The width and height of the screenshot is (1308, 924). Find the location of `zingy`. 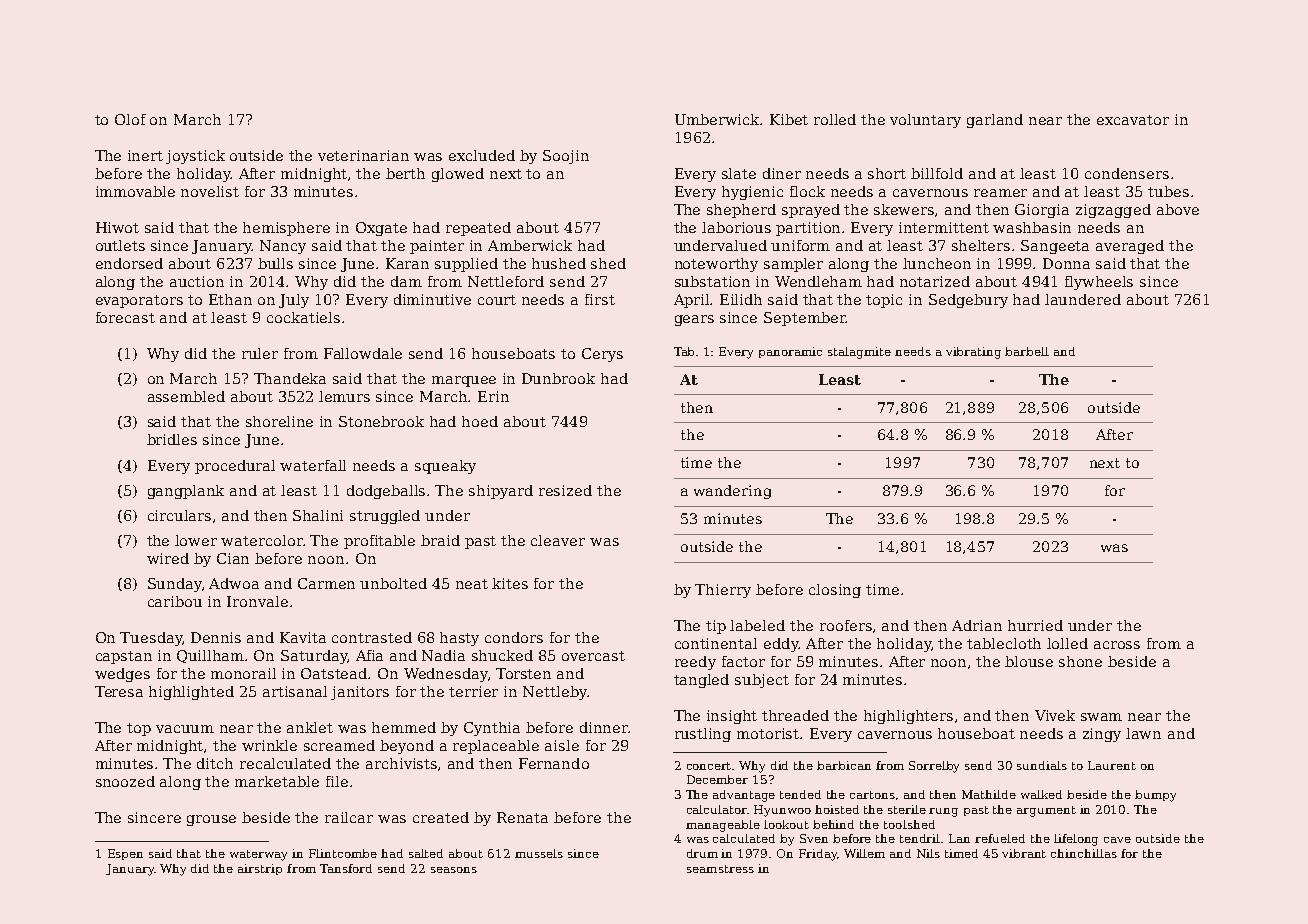

zingy is located at coordinates (1102, 735).
